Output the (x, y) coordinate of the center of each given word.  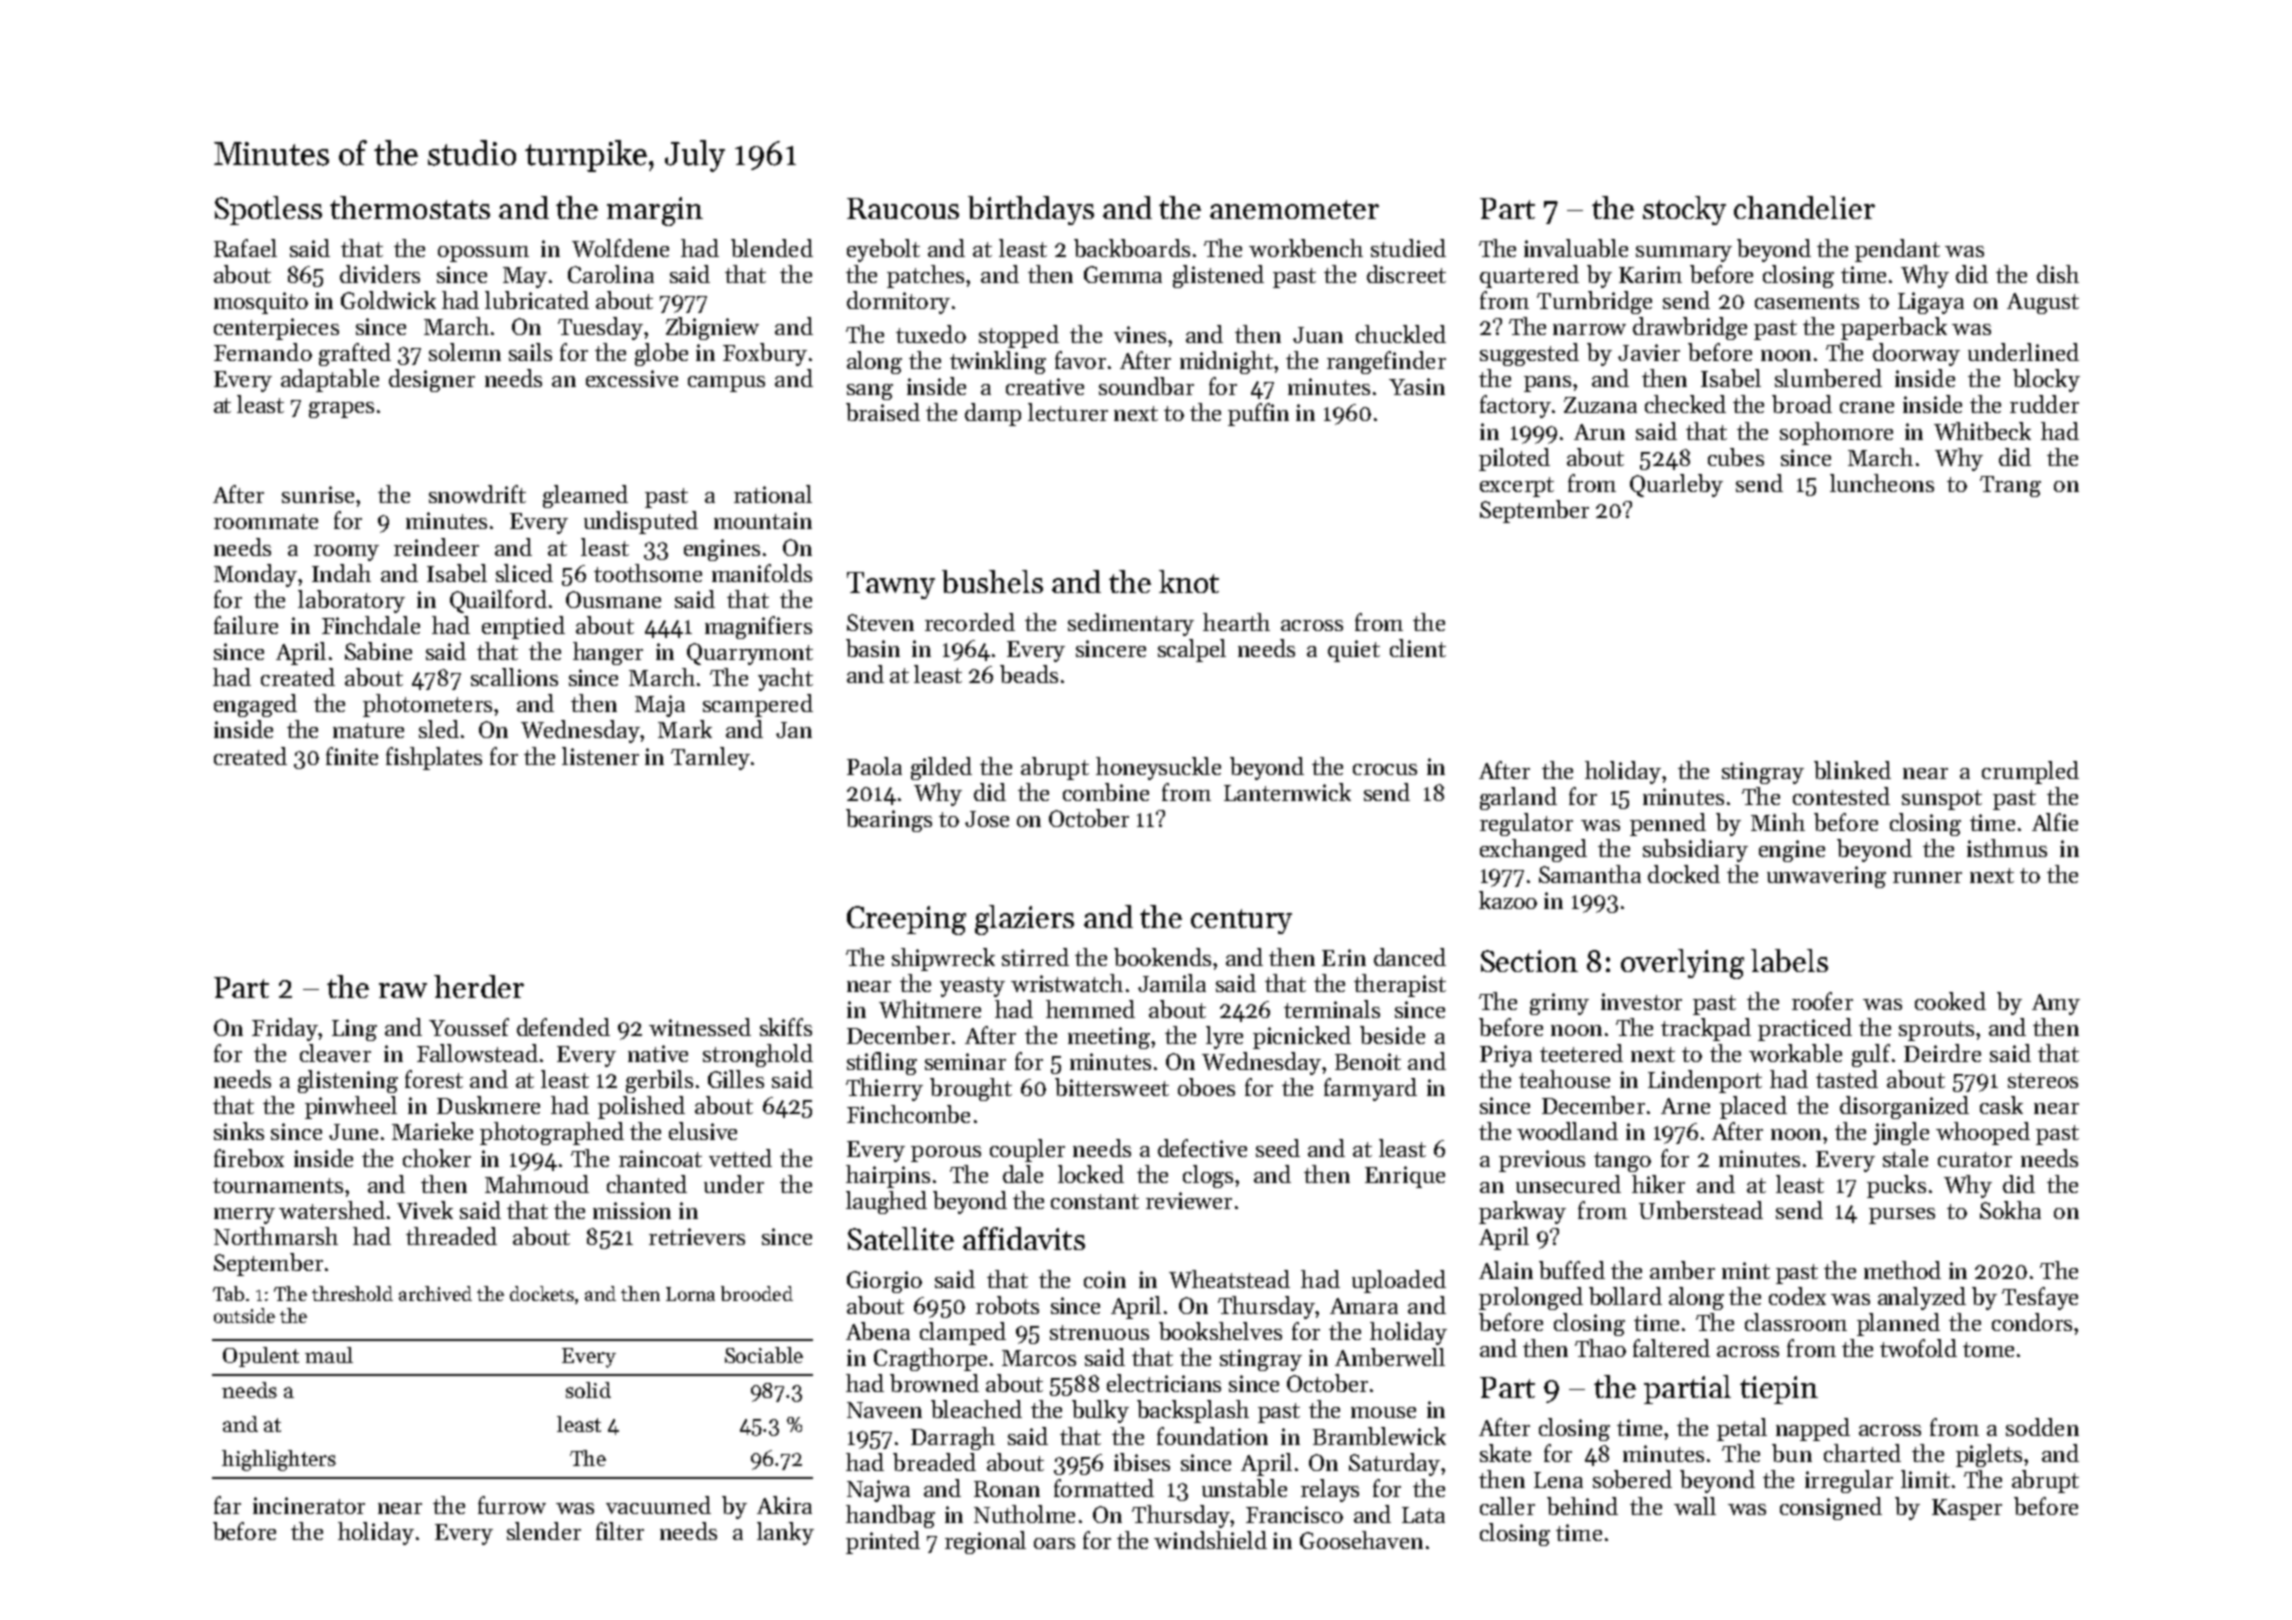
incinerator (309, 1505)
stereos (2043, 1080)
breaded (934, 1462)
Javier (1649, 352)
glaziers (1024, 920)
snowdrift (477, 494)
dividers (380, 274)
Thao (1600, 1348)
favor (1080, 360)
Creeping (906, 920)
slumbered (1828, 378)
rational (773, 494)
